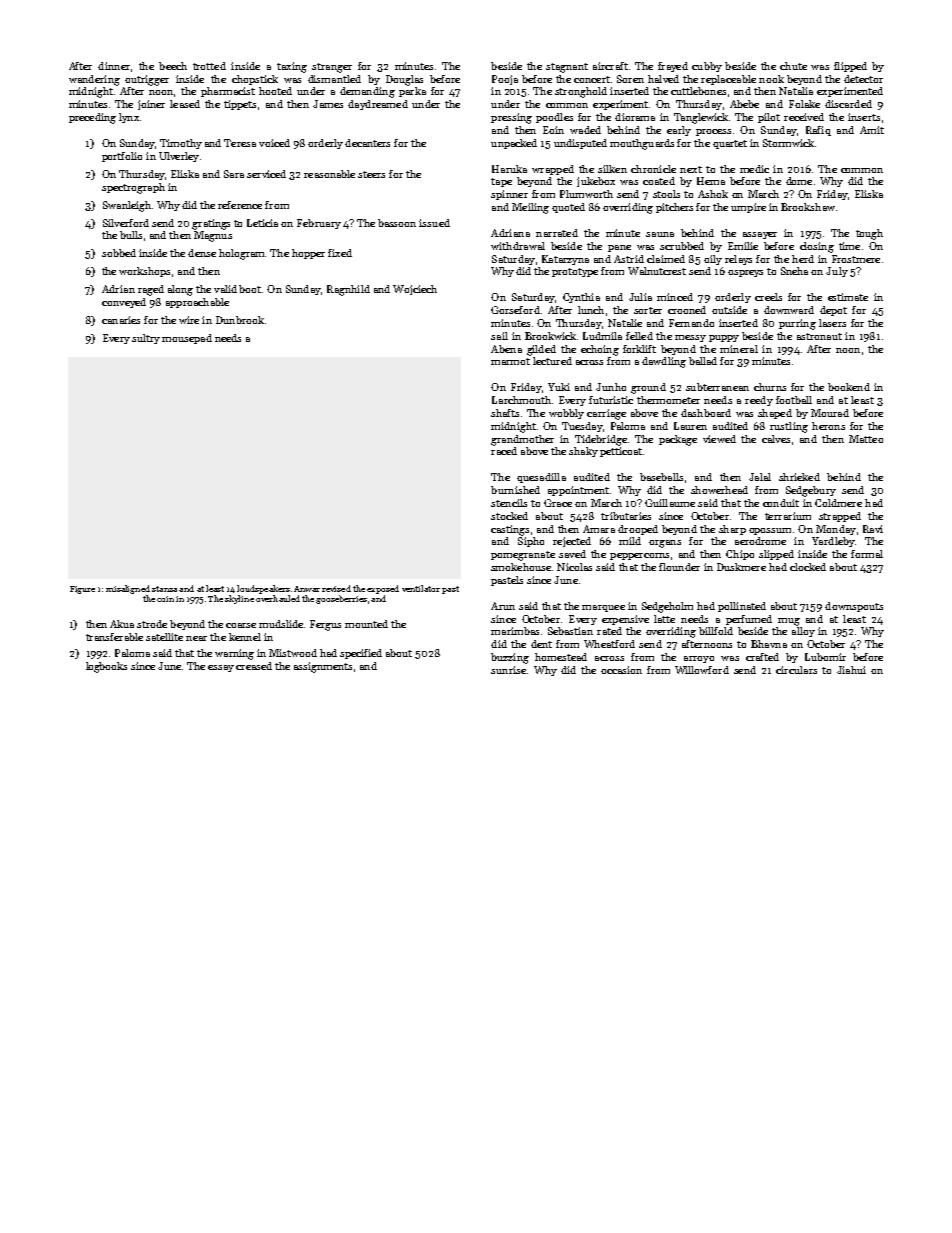 The width and height of the document is (952, 1233). Describe the element at coordinates (240, 320) in the document. I see `Dunbrook` at that location.
